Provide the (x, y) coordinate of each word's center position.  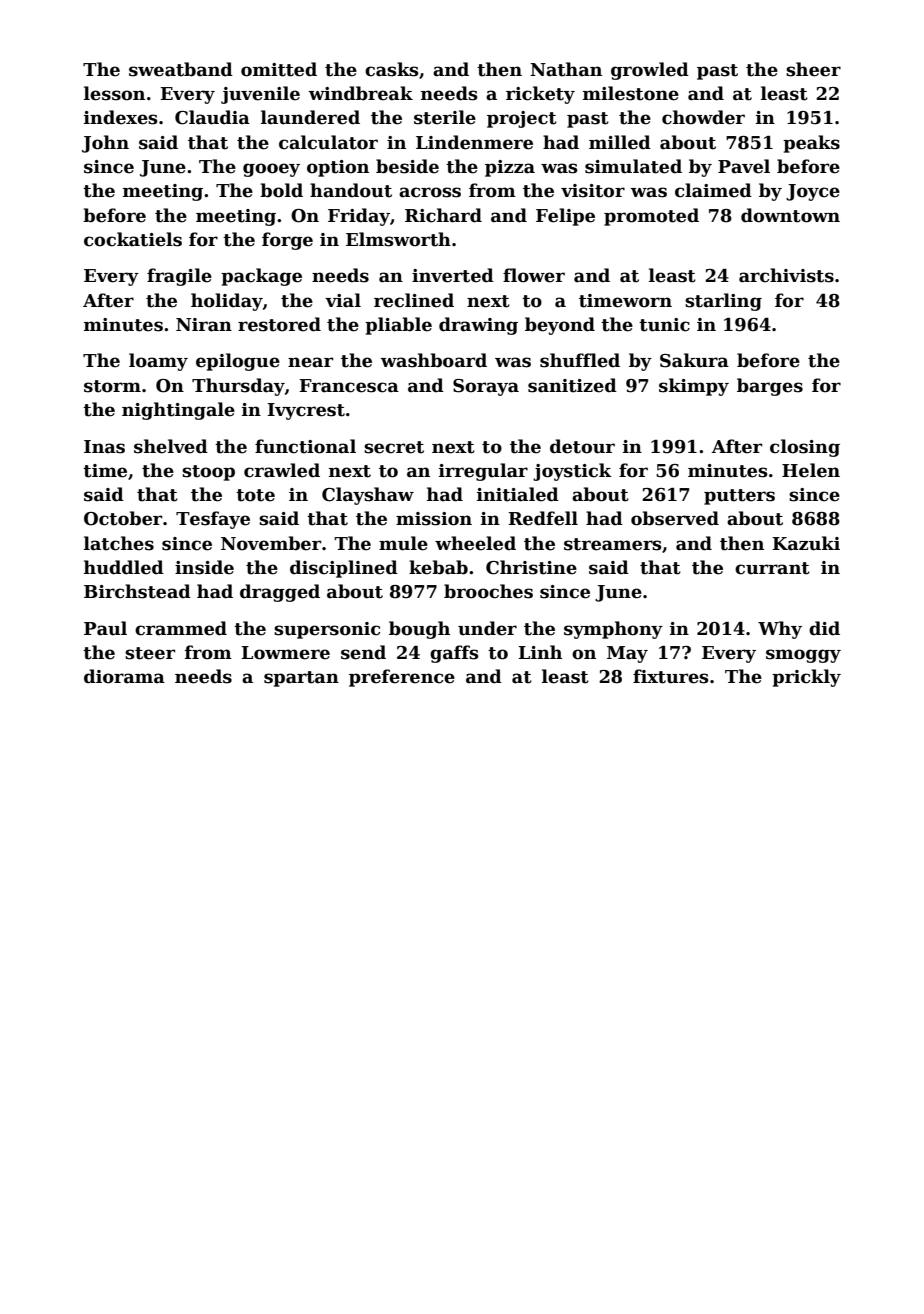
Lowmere (285, 653)
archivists (786, 275)
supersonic (327, 630)
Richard (443, 215)
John (105, 144)
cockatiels (133, 239)
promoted (651, 217)
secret (394, 447)
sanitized (572, 385)
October (123, 518)
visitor (593, 191)
